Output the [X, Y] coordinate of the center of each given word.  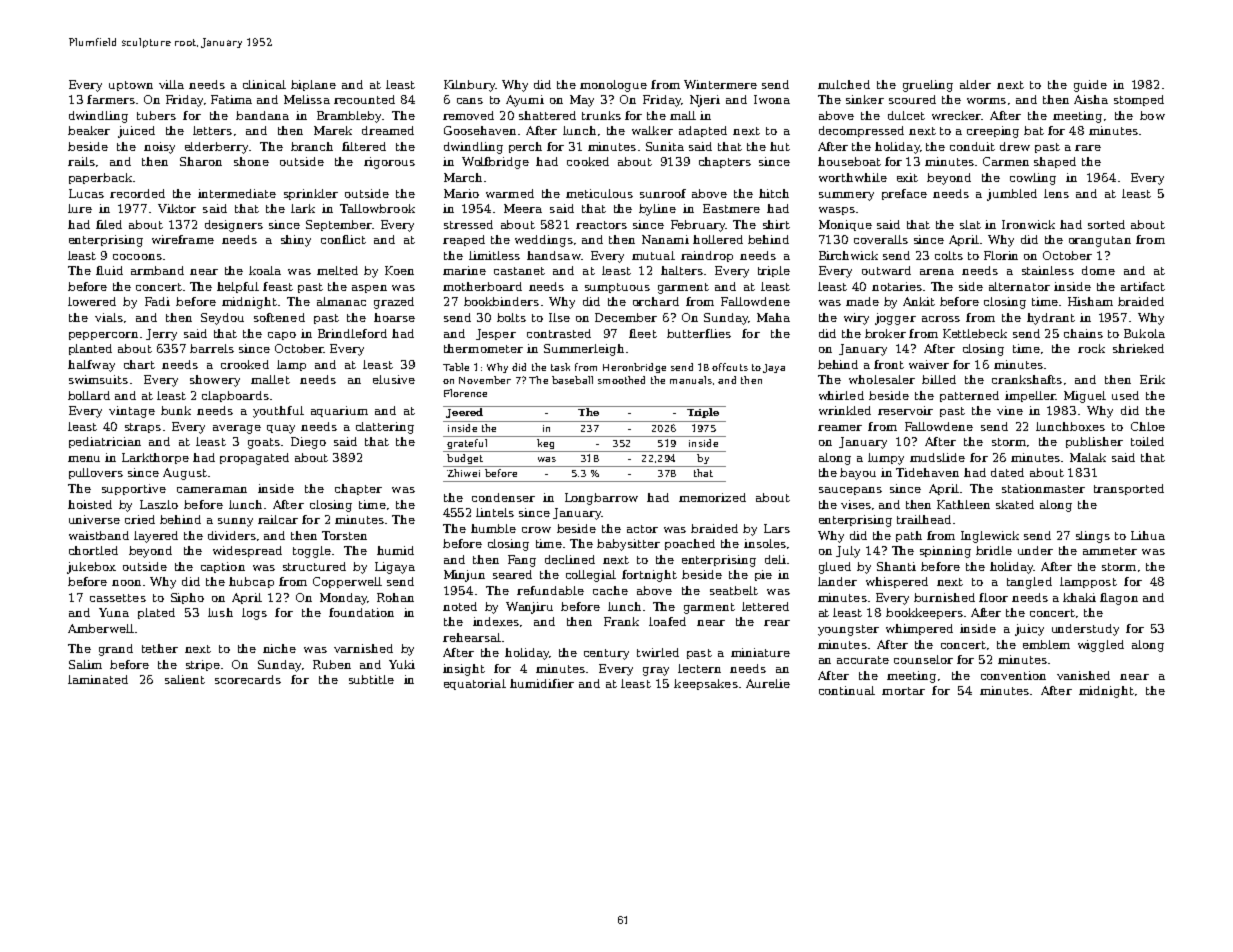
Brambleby [349, 117]
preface [904, 194]
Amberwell [101, 628]
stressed [468, 224]
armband [157, 270]
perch [525, 147]
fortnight [649, 576]
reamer [840, 428]
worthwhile [853, 177]
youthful [278, 412]
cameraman [212, 490]
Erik [1152, 379]
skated [1015, 504]
